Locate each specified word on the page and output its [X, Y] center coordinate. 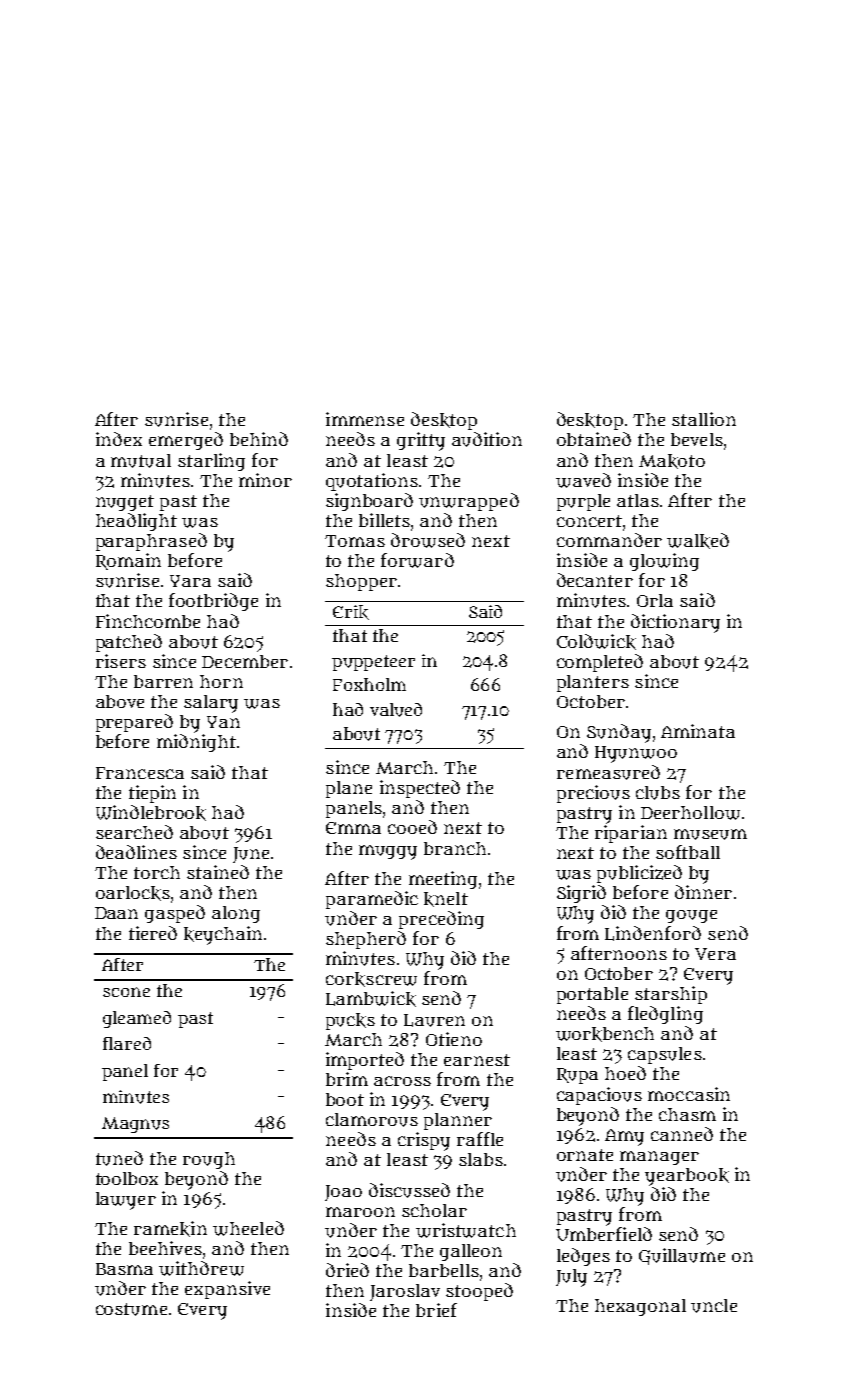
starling [211, 462]
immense [365, 419]
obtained [594, 439]
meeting [443, 880]
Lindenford [653, 933]
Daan [116, 913]
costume [131, 1309]
